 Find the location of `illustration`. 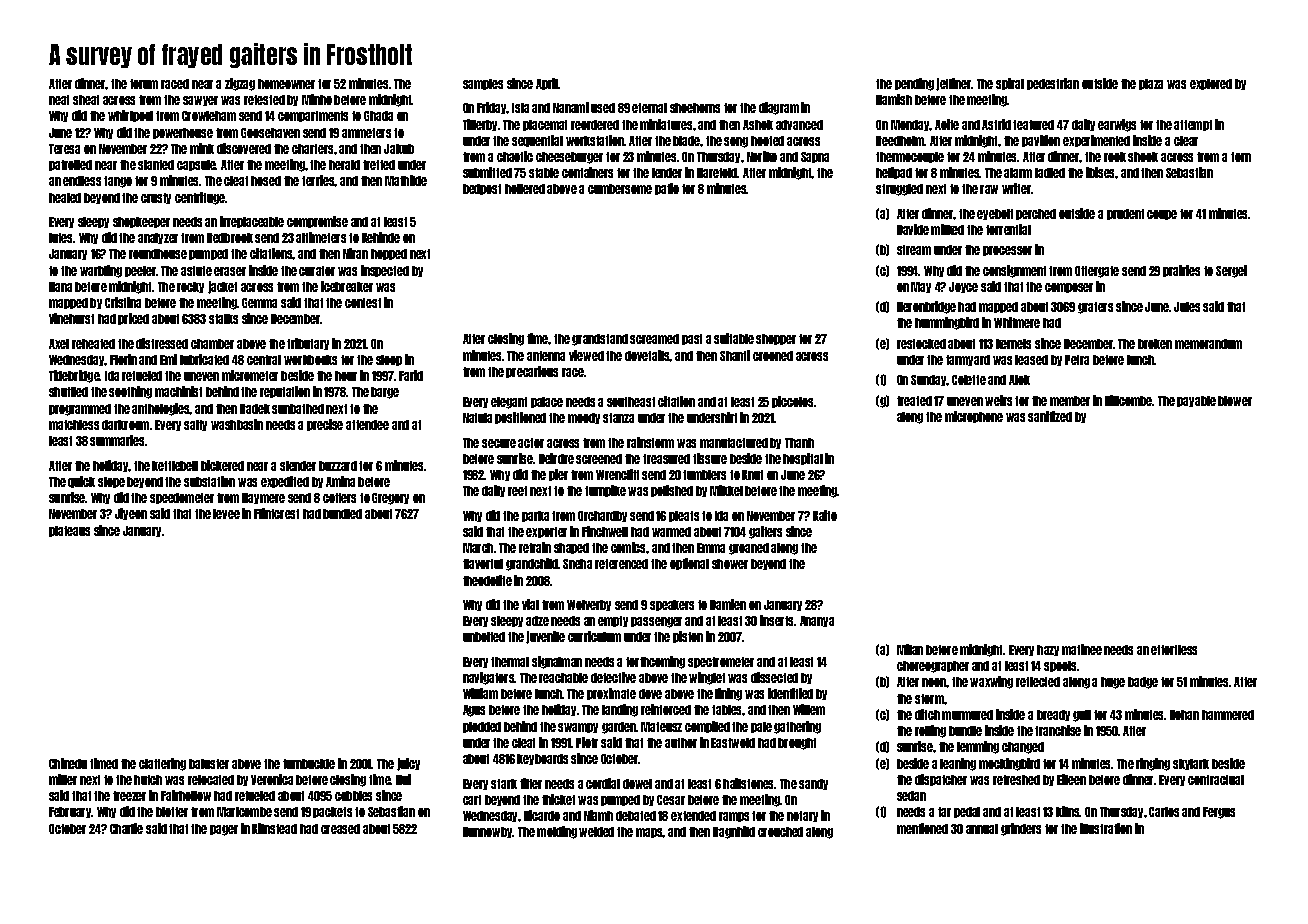

illustration is located at coordinates (1106, 828).
